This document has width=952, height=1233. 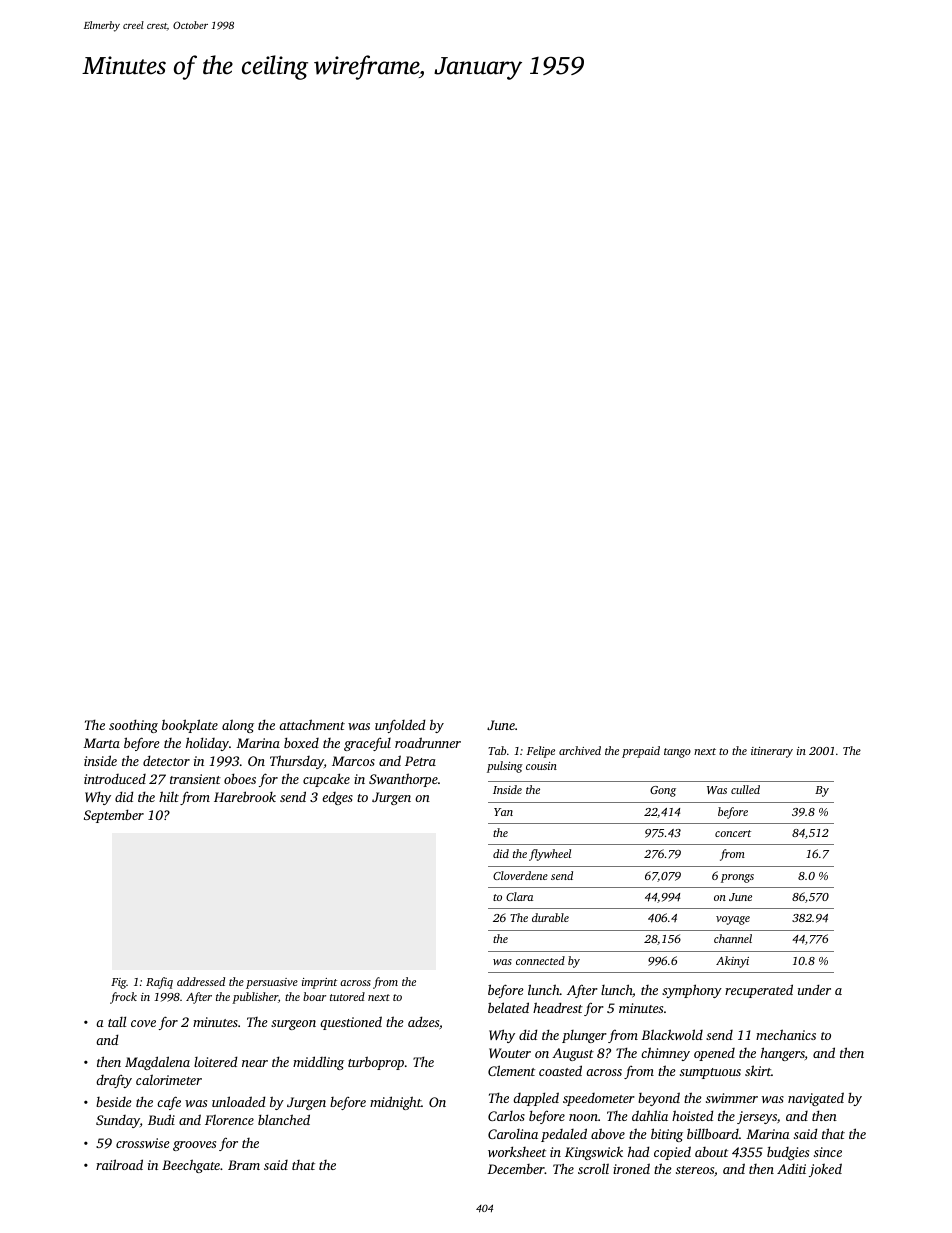 What do you see at coordinates (772, 752) in the document?
I see `itinerary` at bounding box center [772, 752].
